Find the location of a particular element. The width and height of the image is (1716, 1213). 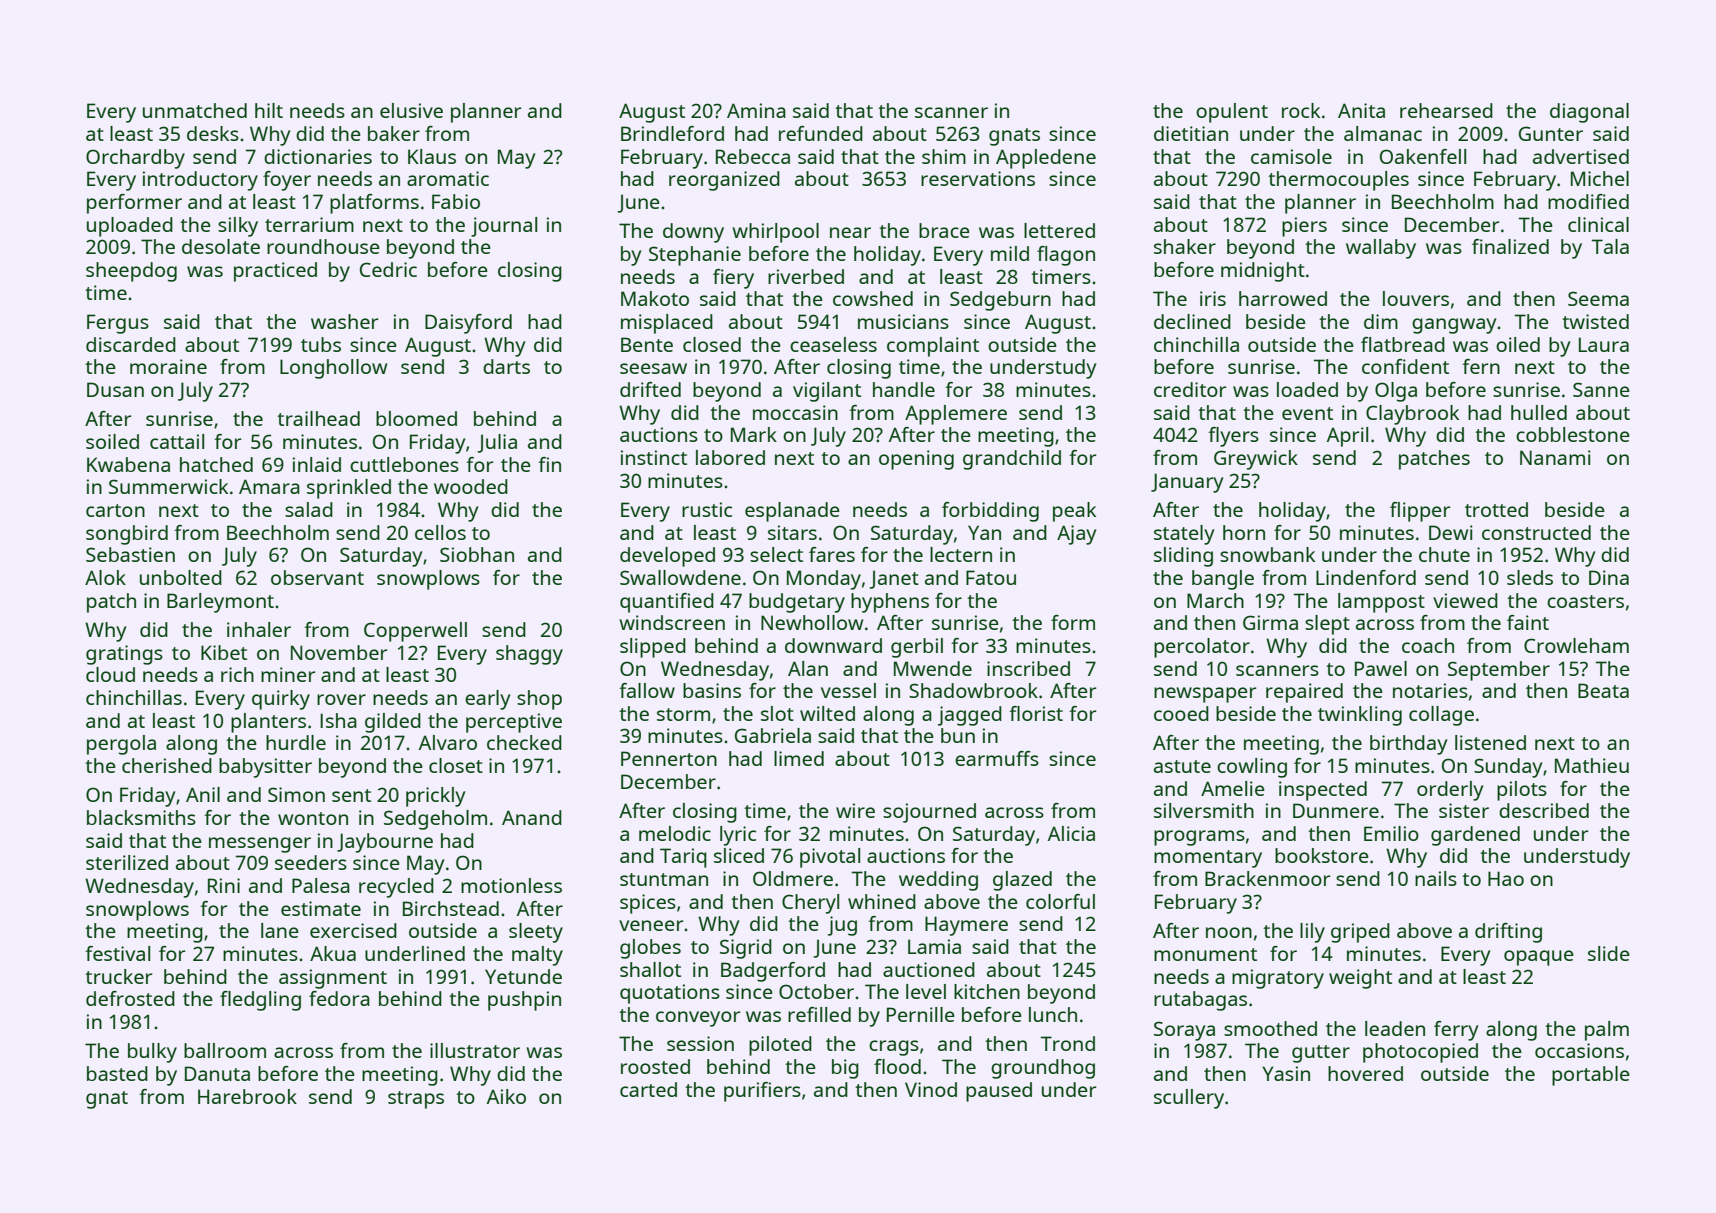

vessel is located at coordinates (848, 690).
